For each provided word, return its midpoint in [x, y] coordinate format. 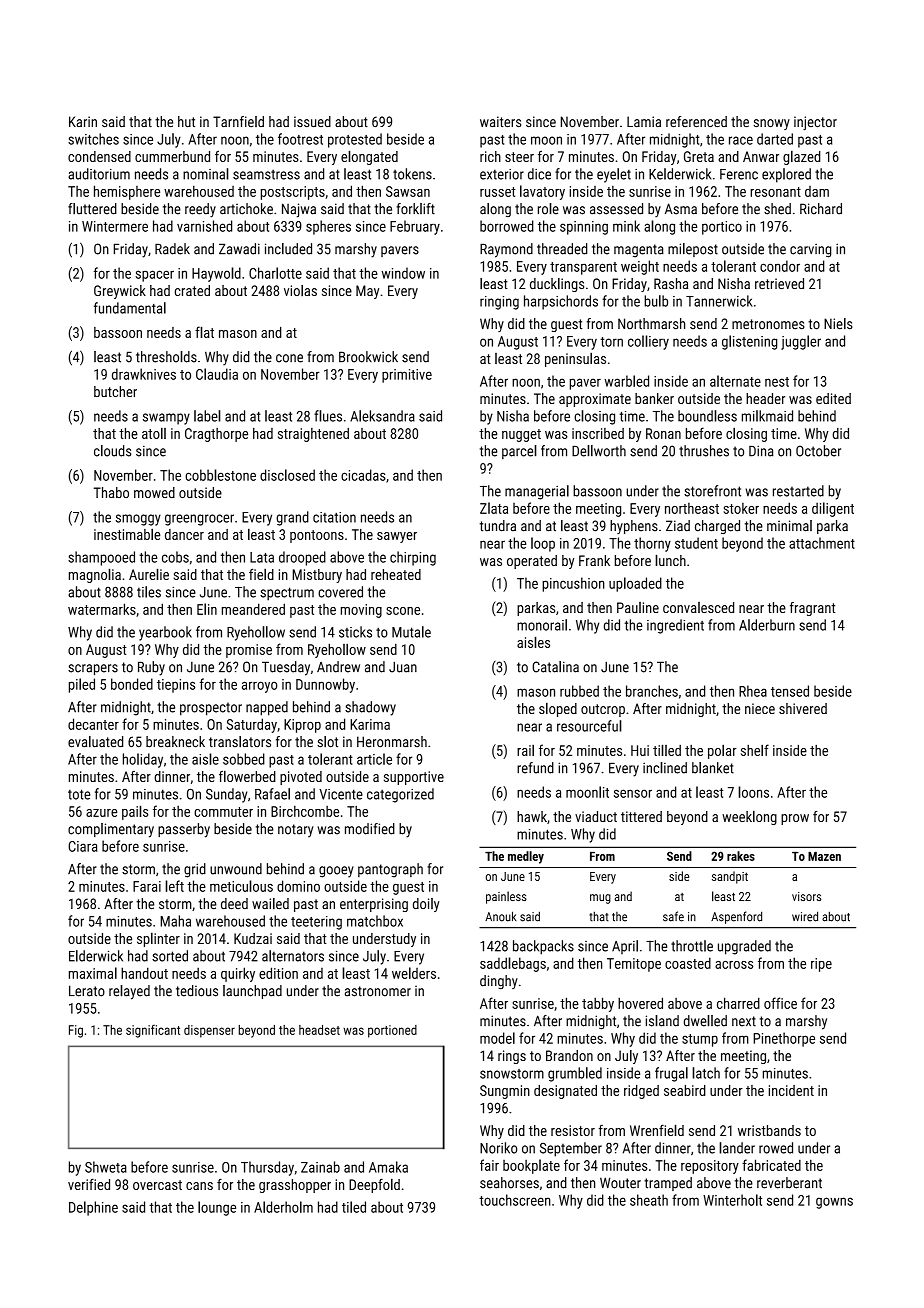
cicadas [363, 475]
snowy [772, 124]
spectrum [287, 594]
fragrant [812, 609]
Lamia [644, 121]
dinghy [499, 982]
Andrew [338, 667]
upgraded [744, 947]
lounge [217, 1208]
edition [278, 973]
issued [312, 121]
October [818, 451]
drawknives [144, 374]
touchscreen [514, 1200]
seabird [685, 1090]
